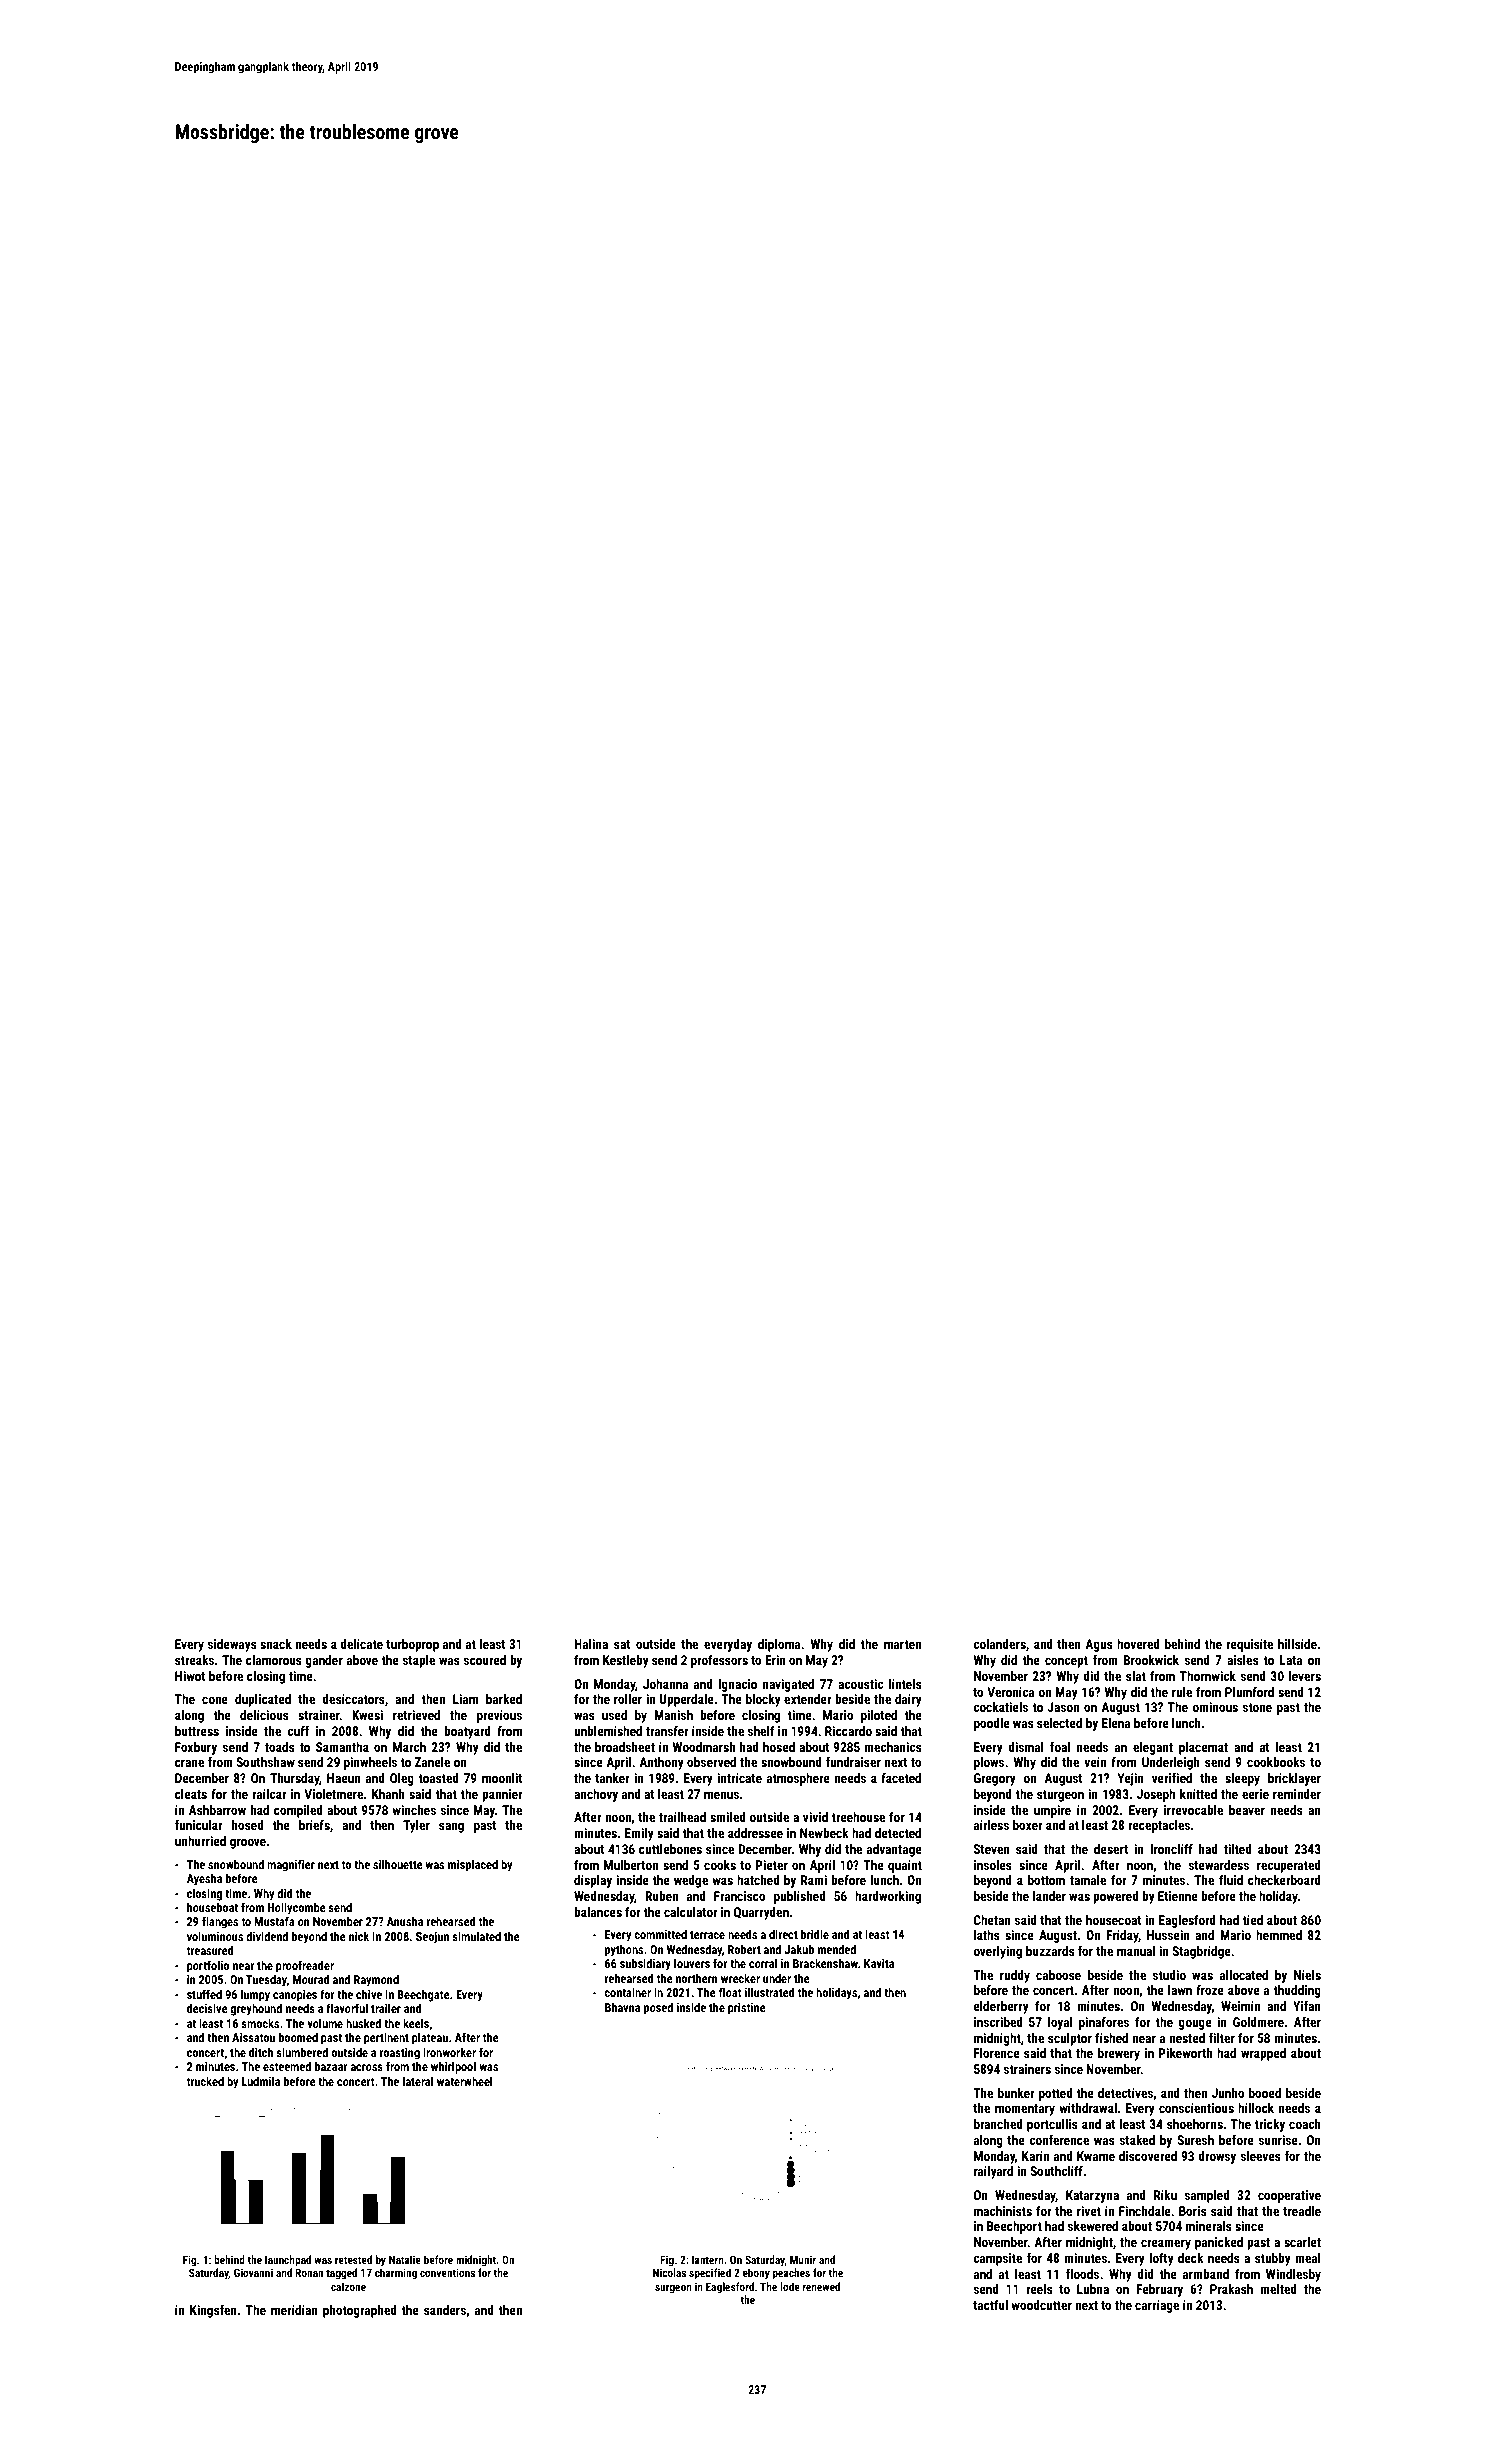 Image resolution: width=1496 pixels, height=2464 pixels. What do you see at coordinates (905, 1866) in the document?
I see `quaint` at bounding box center [905, 1866].
